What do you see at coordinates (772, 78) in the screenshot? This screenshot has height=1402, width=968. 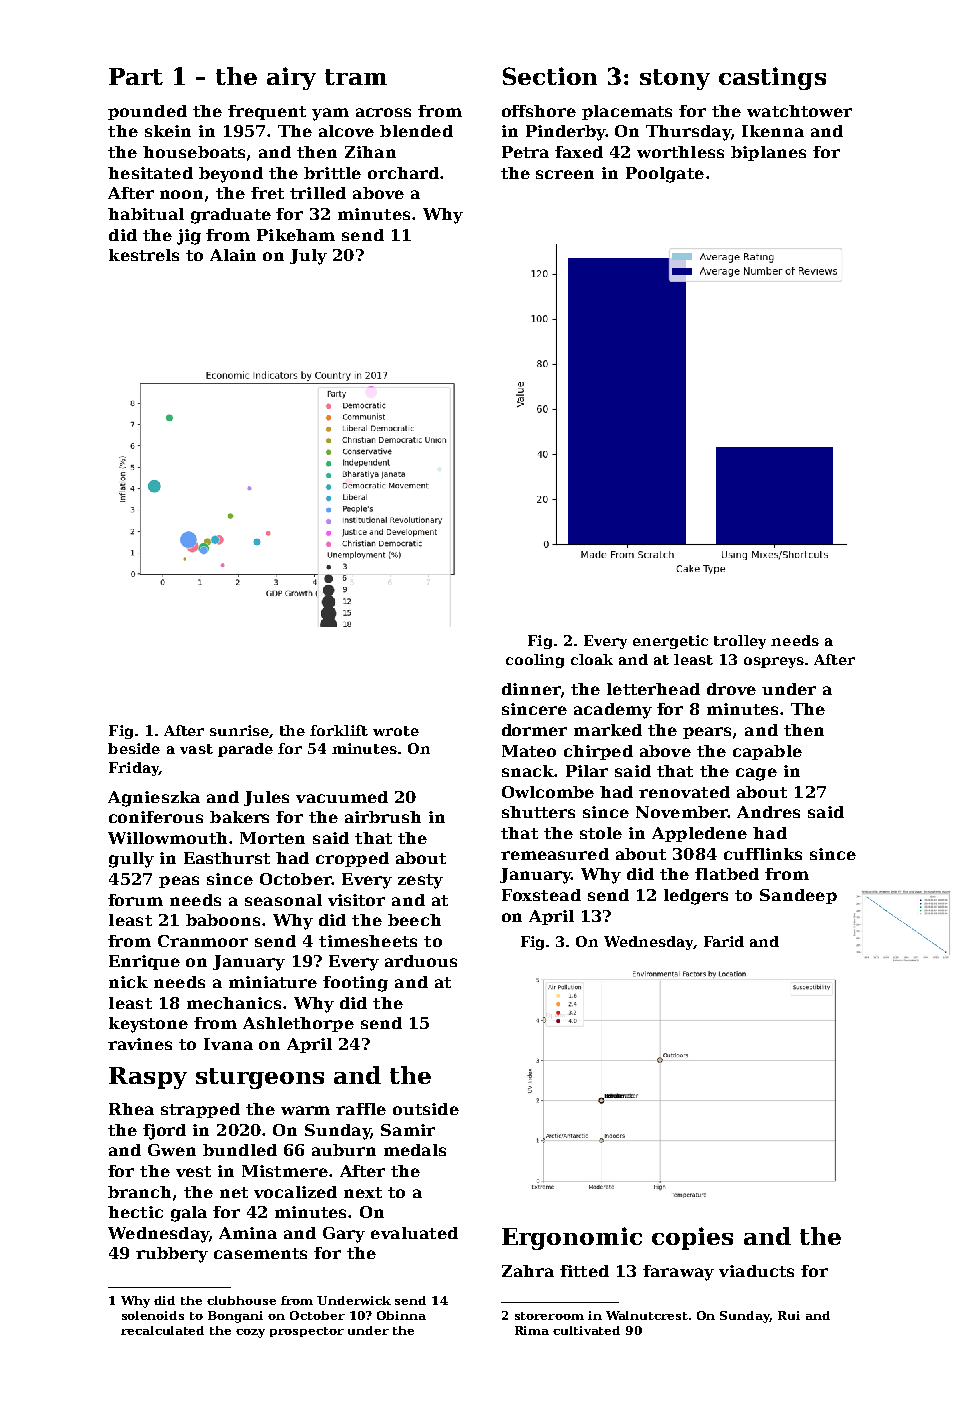 I see `castings` at bounding box center [772, 78].
